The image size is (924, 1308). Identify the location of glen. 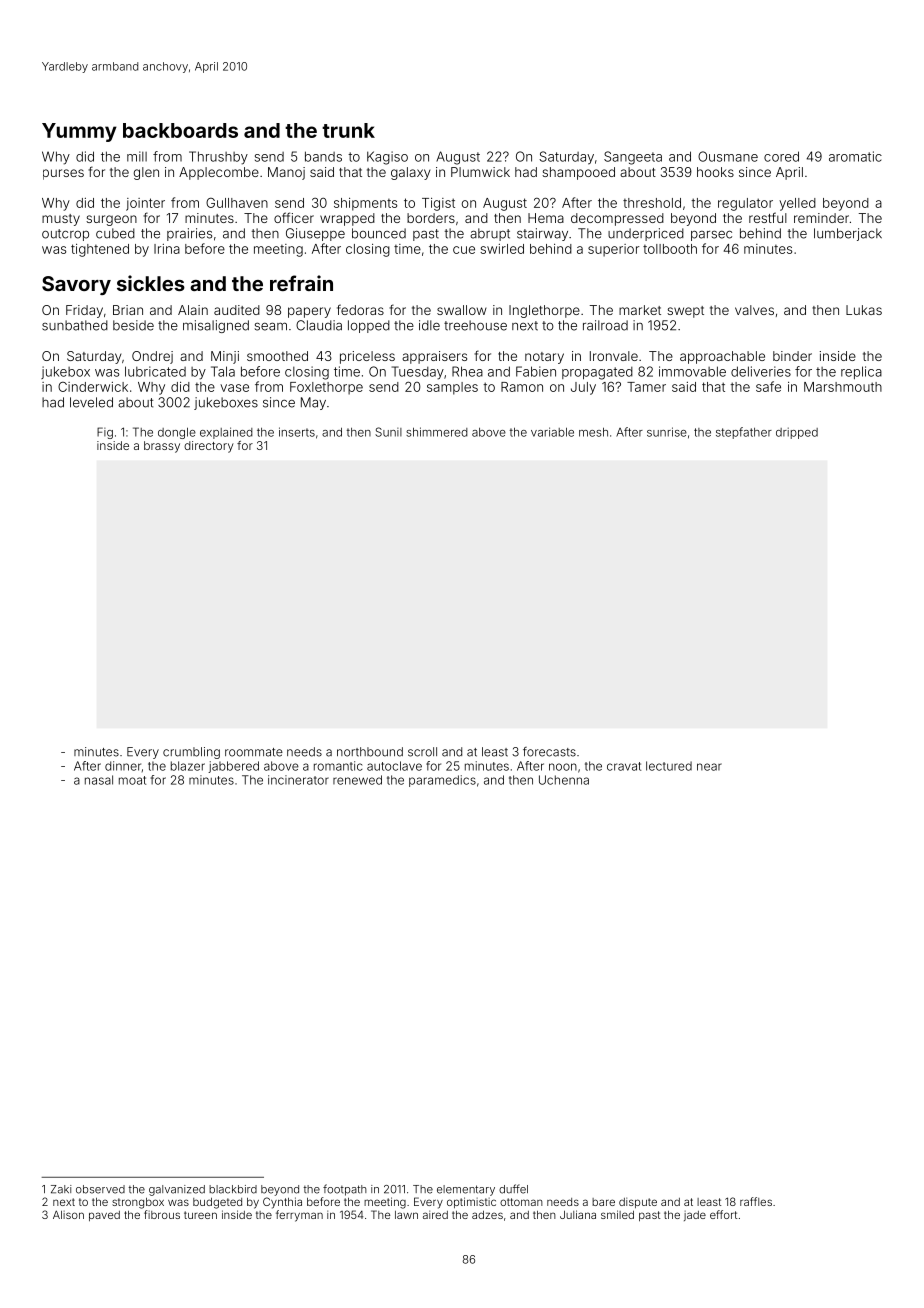
(146, 173).
